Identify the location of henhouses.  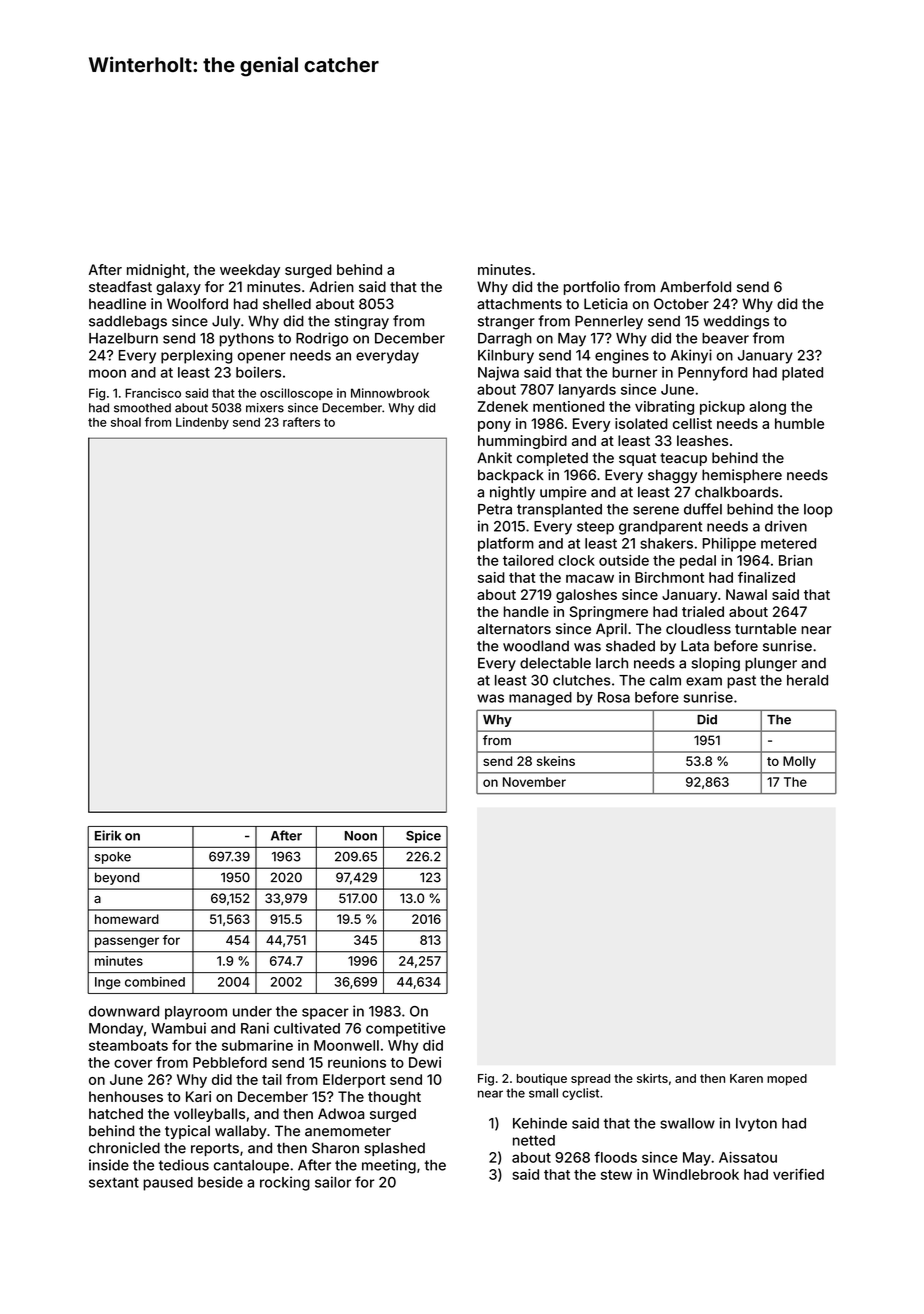
(126, 1096).
